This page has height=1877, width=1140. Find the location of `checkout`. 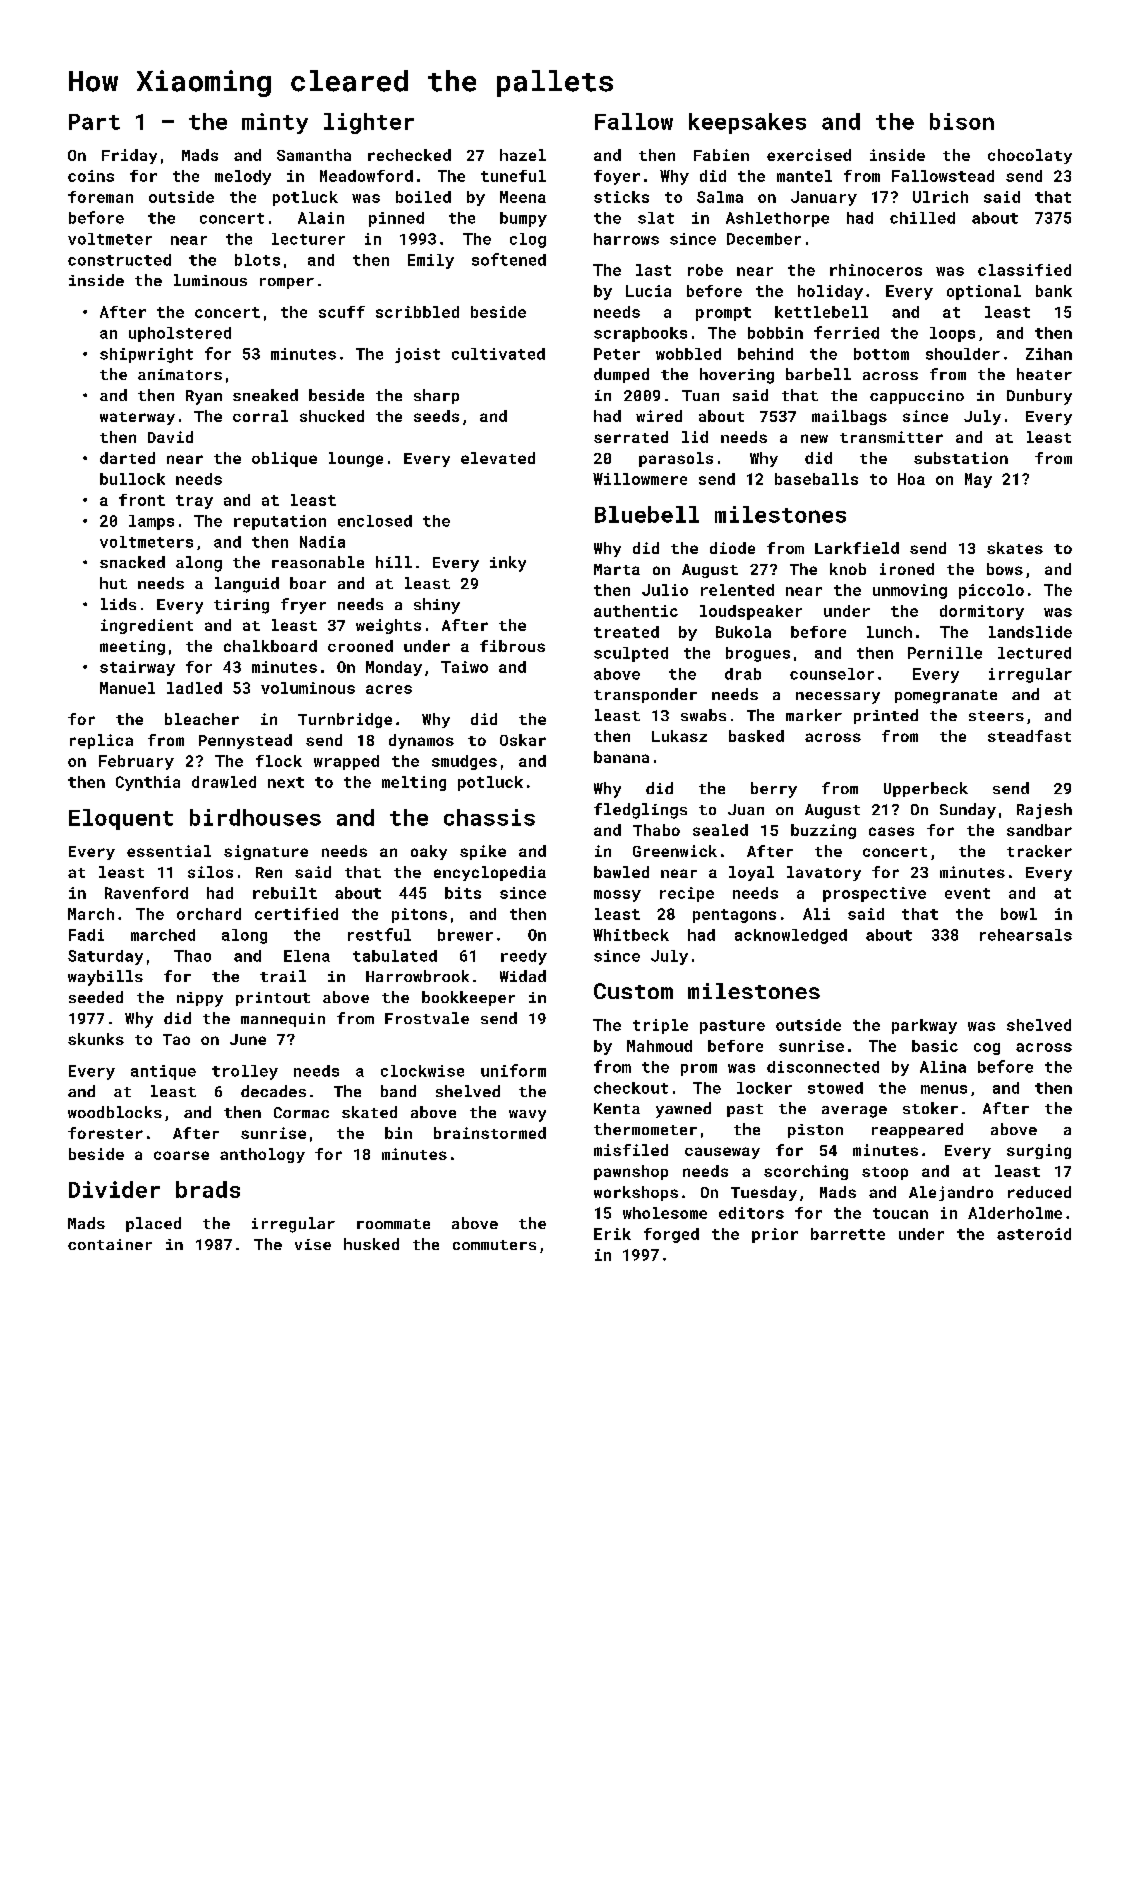

checkout is located at coordinates (631, 1088).
